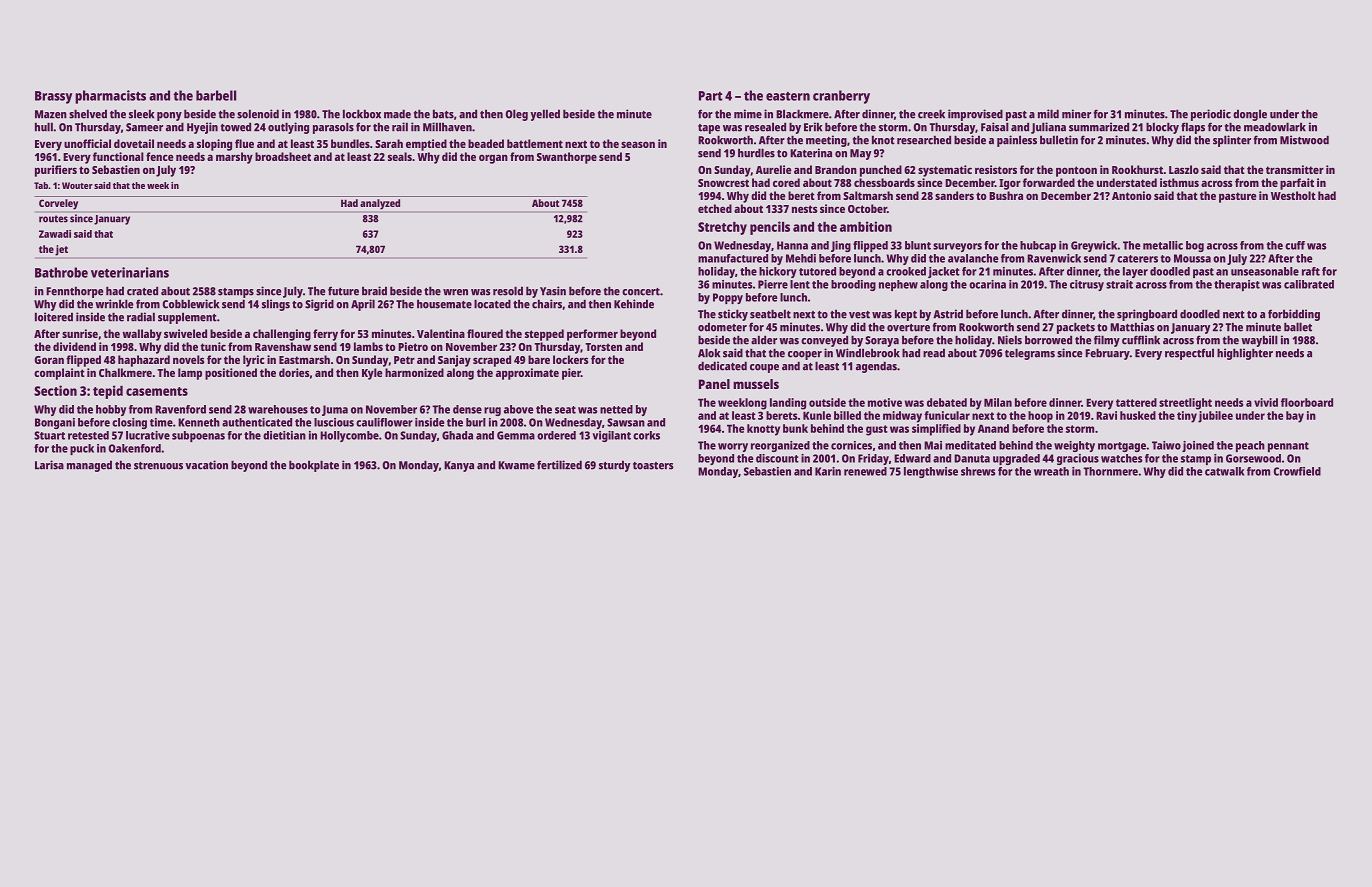 The width and height of the image is (1372, 887). Describe the element at coordinates (130, 272) in the image. I see `veterinarians` at that location.
